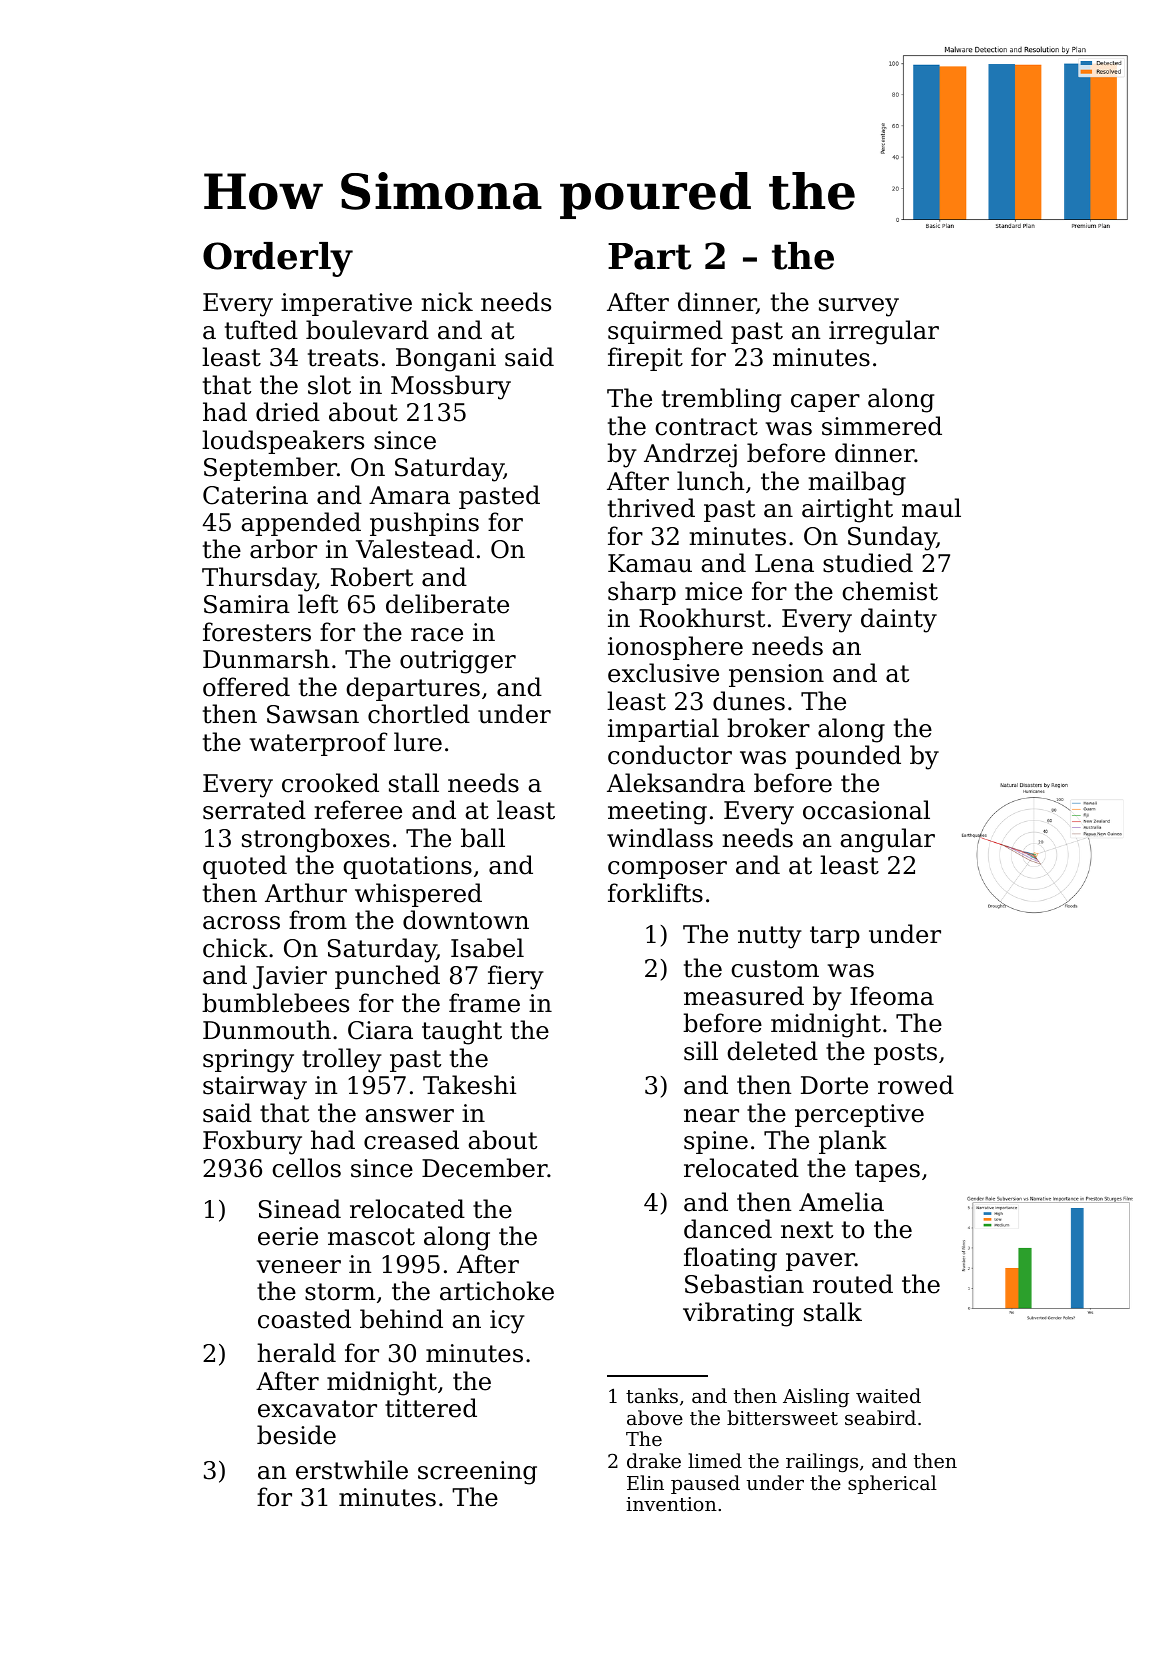 This document has height=1654, width=1165. I want to click on screening, so click(477, 1473).
